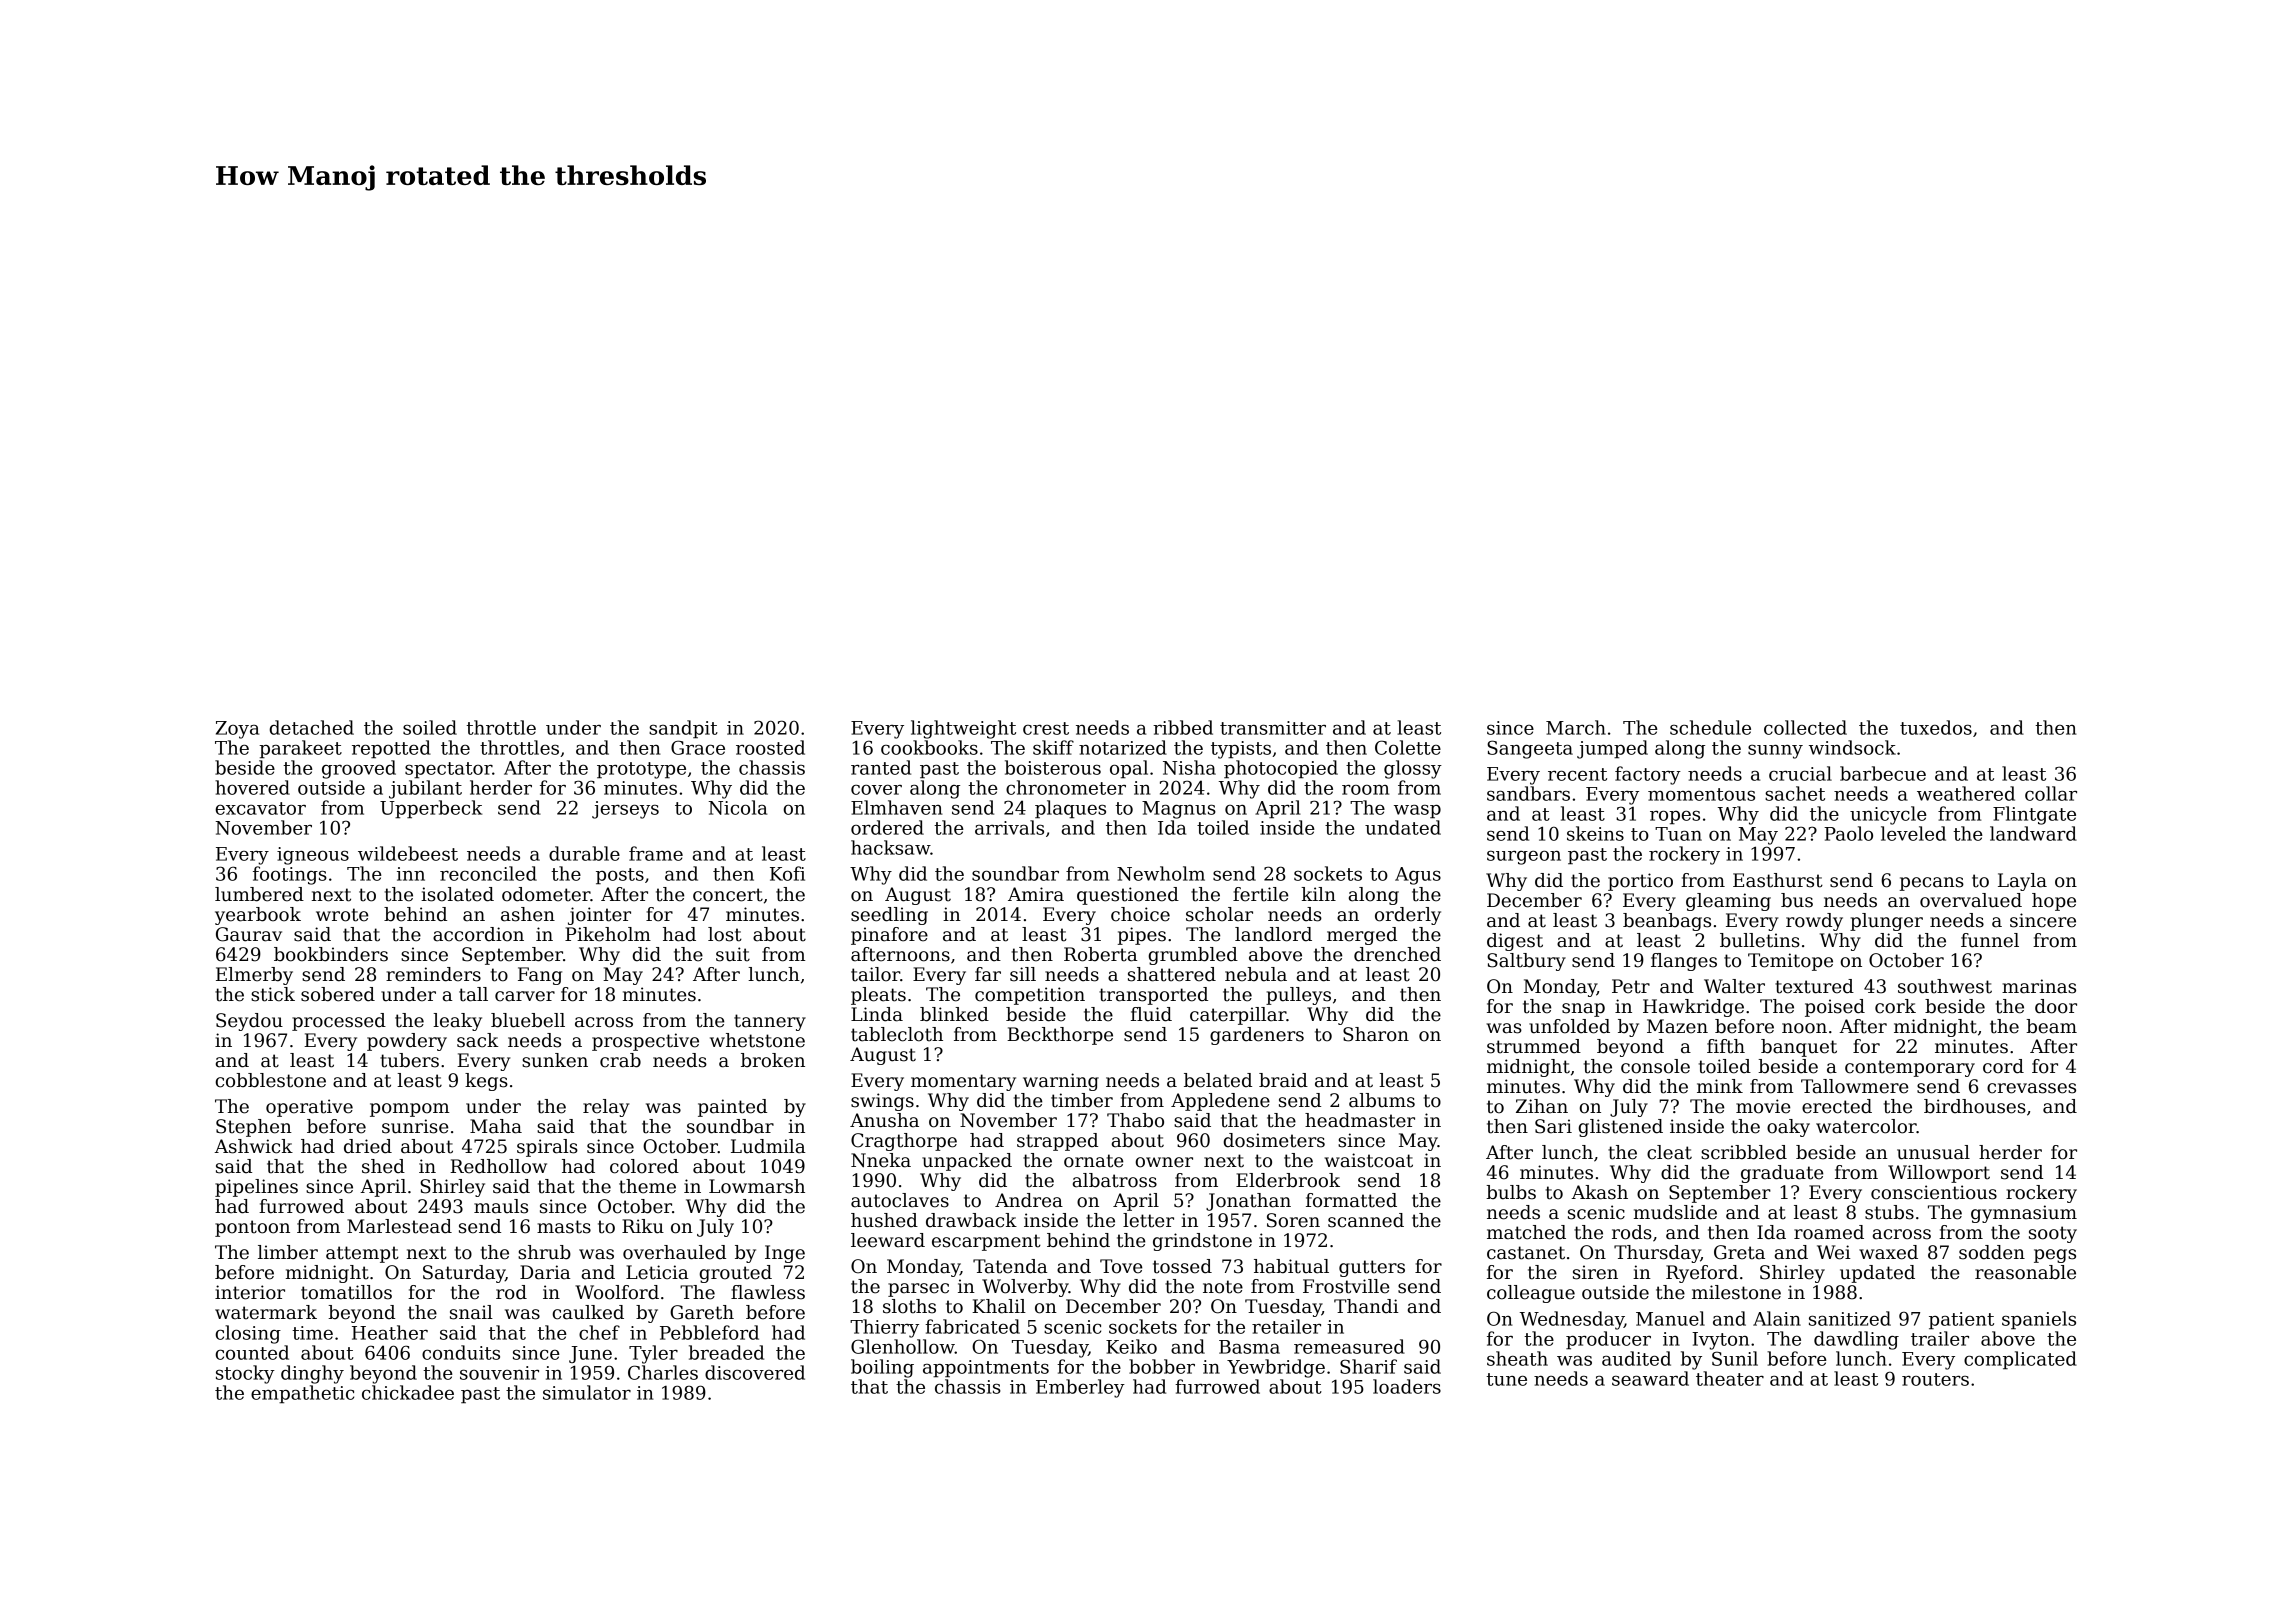 The height and width of the document is (1620, 2292). What do you see at coordinates (540, 976) in the document?
I see `Fang` at bounding box center [540, 976].
